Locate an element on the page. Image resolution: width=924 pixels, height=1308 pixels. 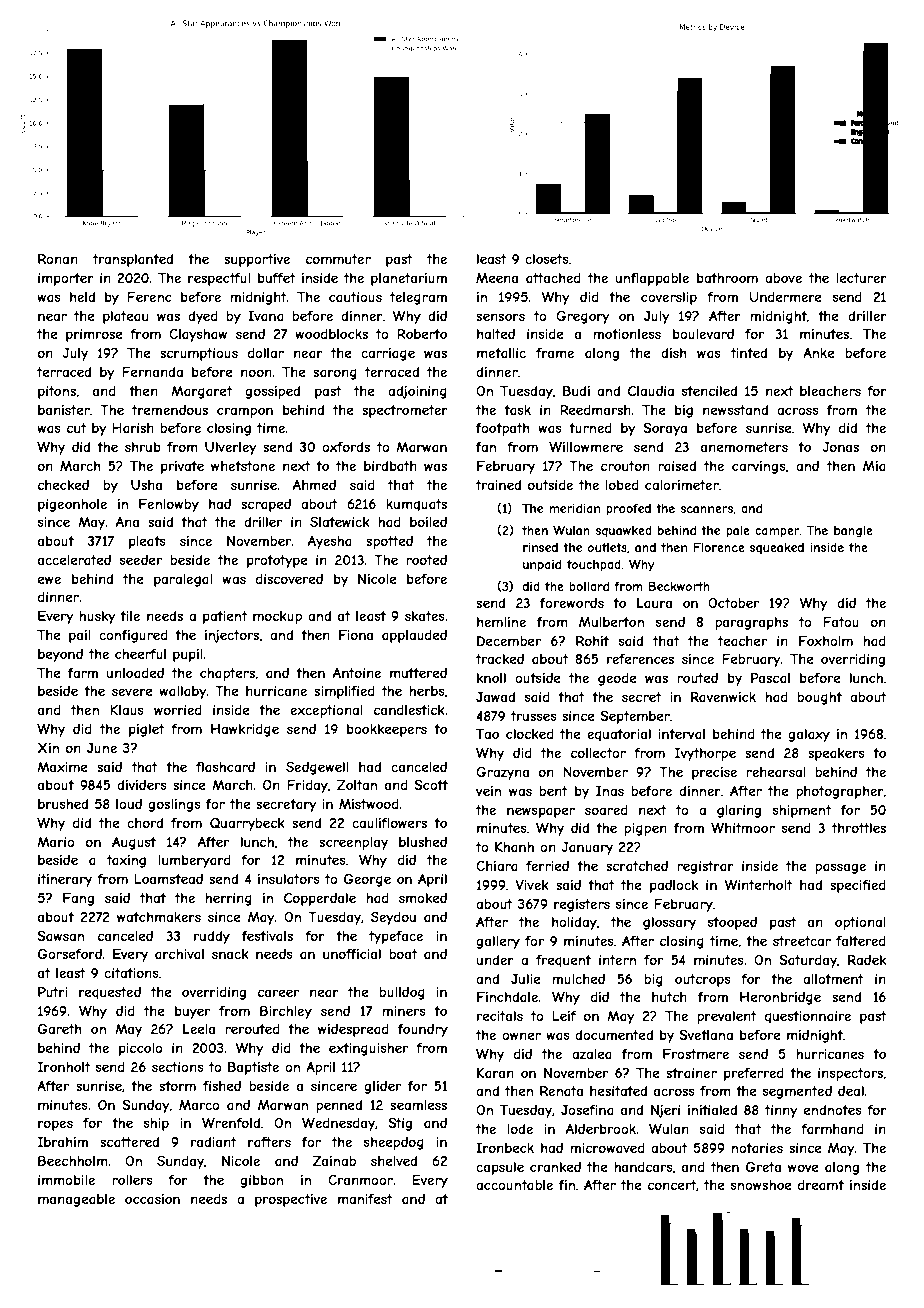
gallery is located at coordinates (498, 942).
